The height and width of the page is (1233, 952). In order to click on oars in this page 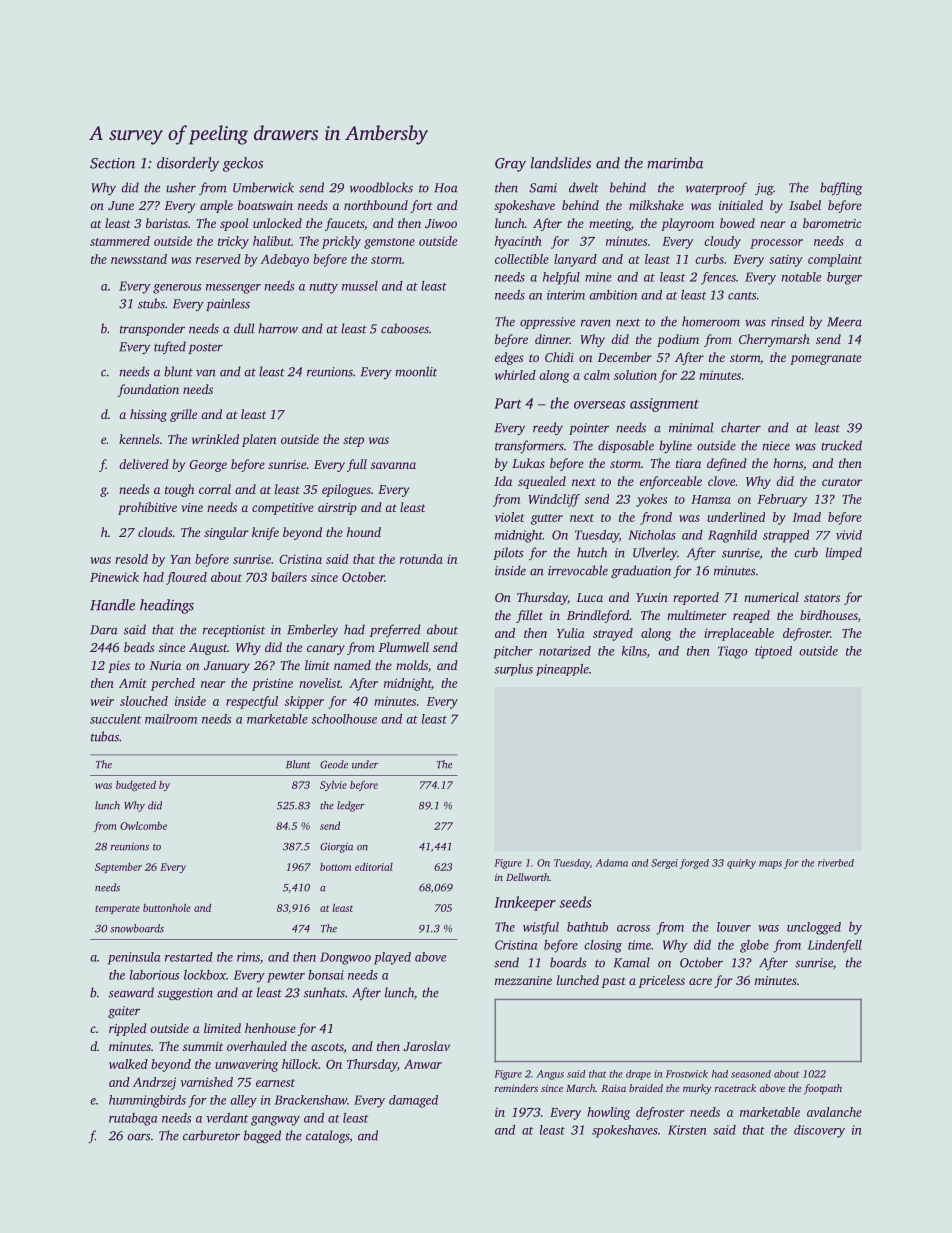, I will do `click(139, 1137)`.
